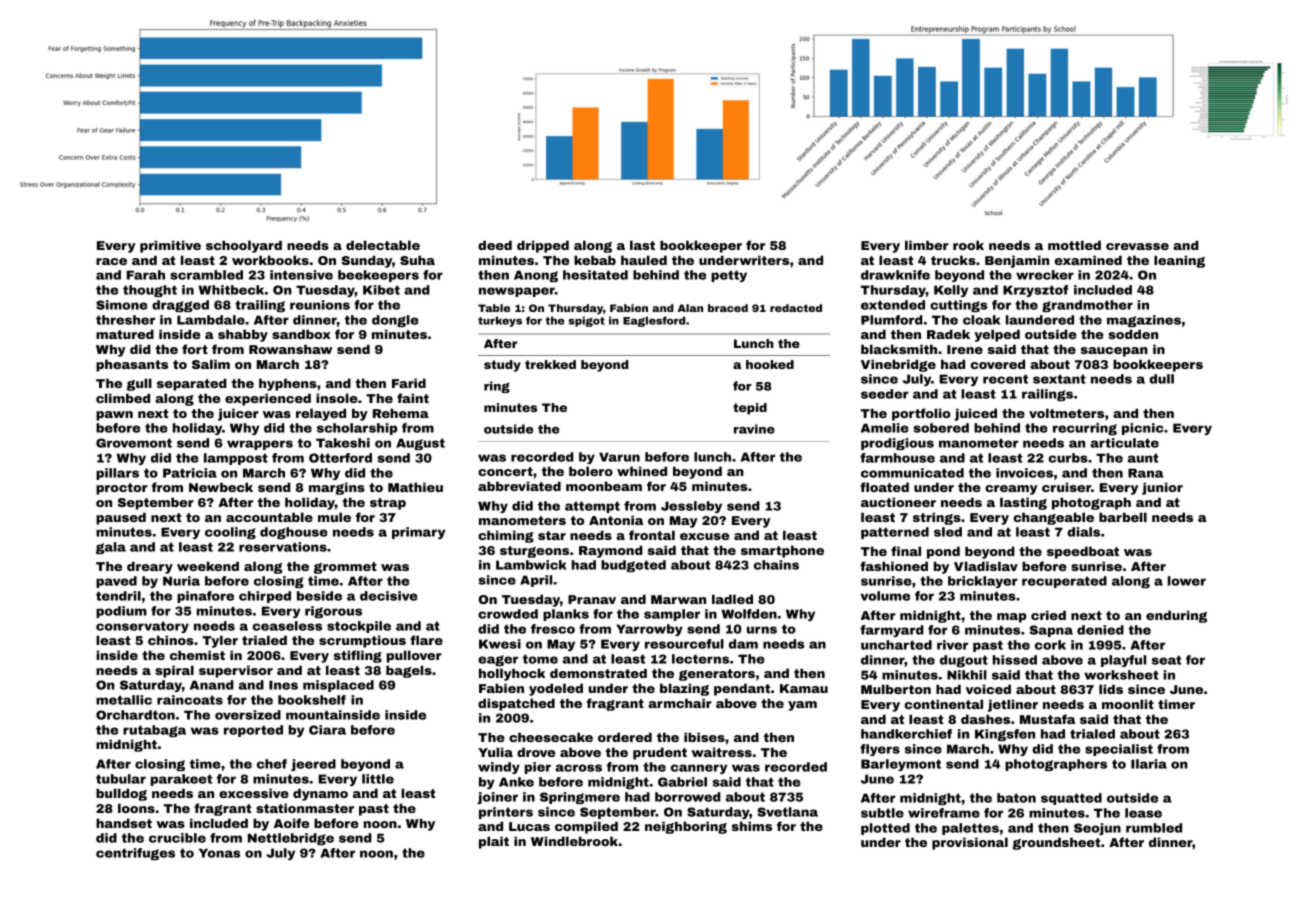 This image has height=924, width=1308. I want to click on chirped, so click(265, 597).
